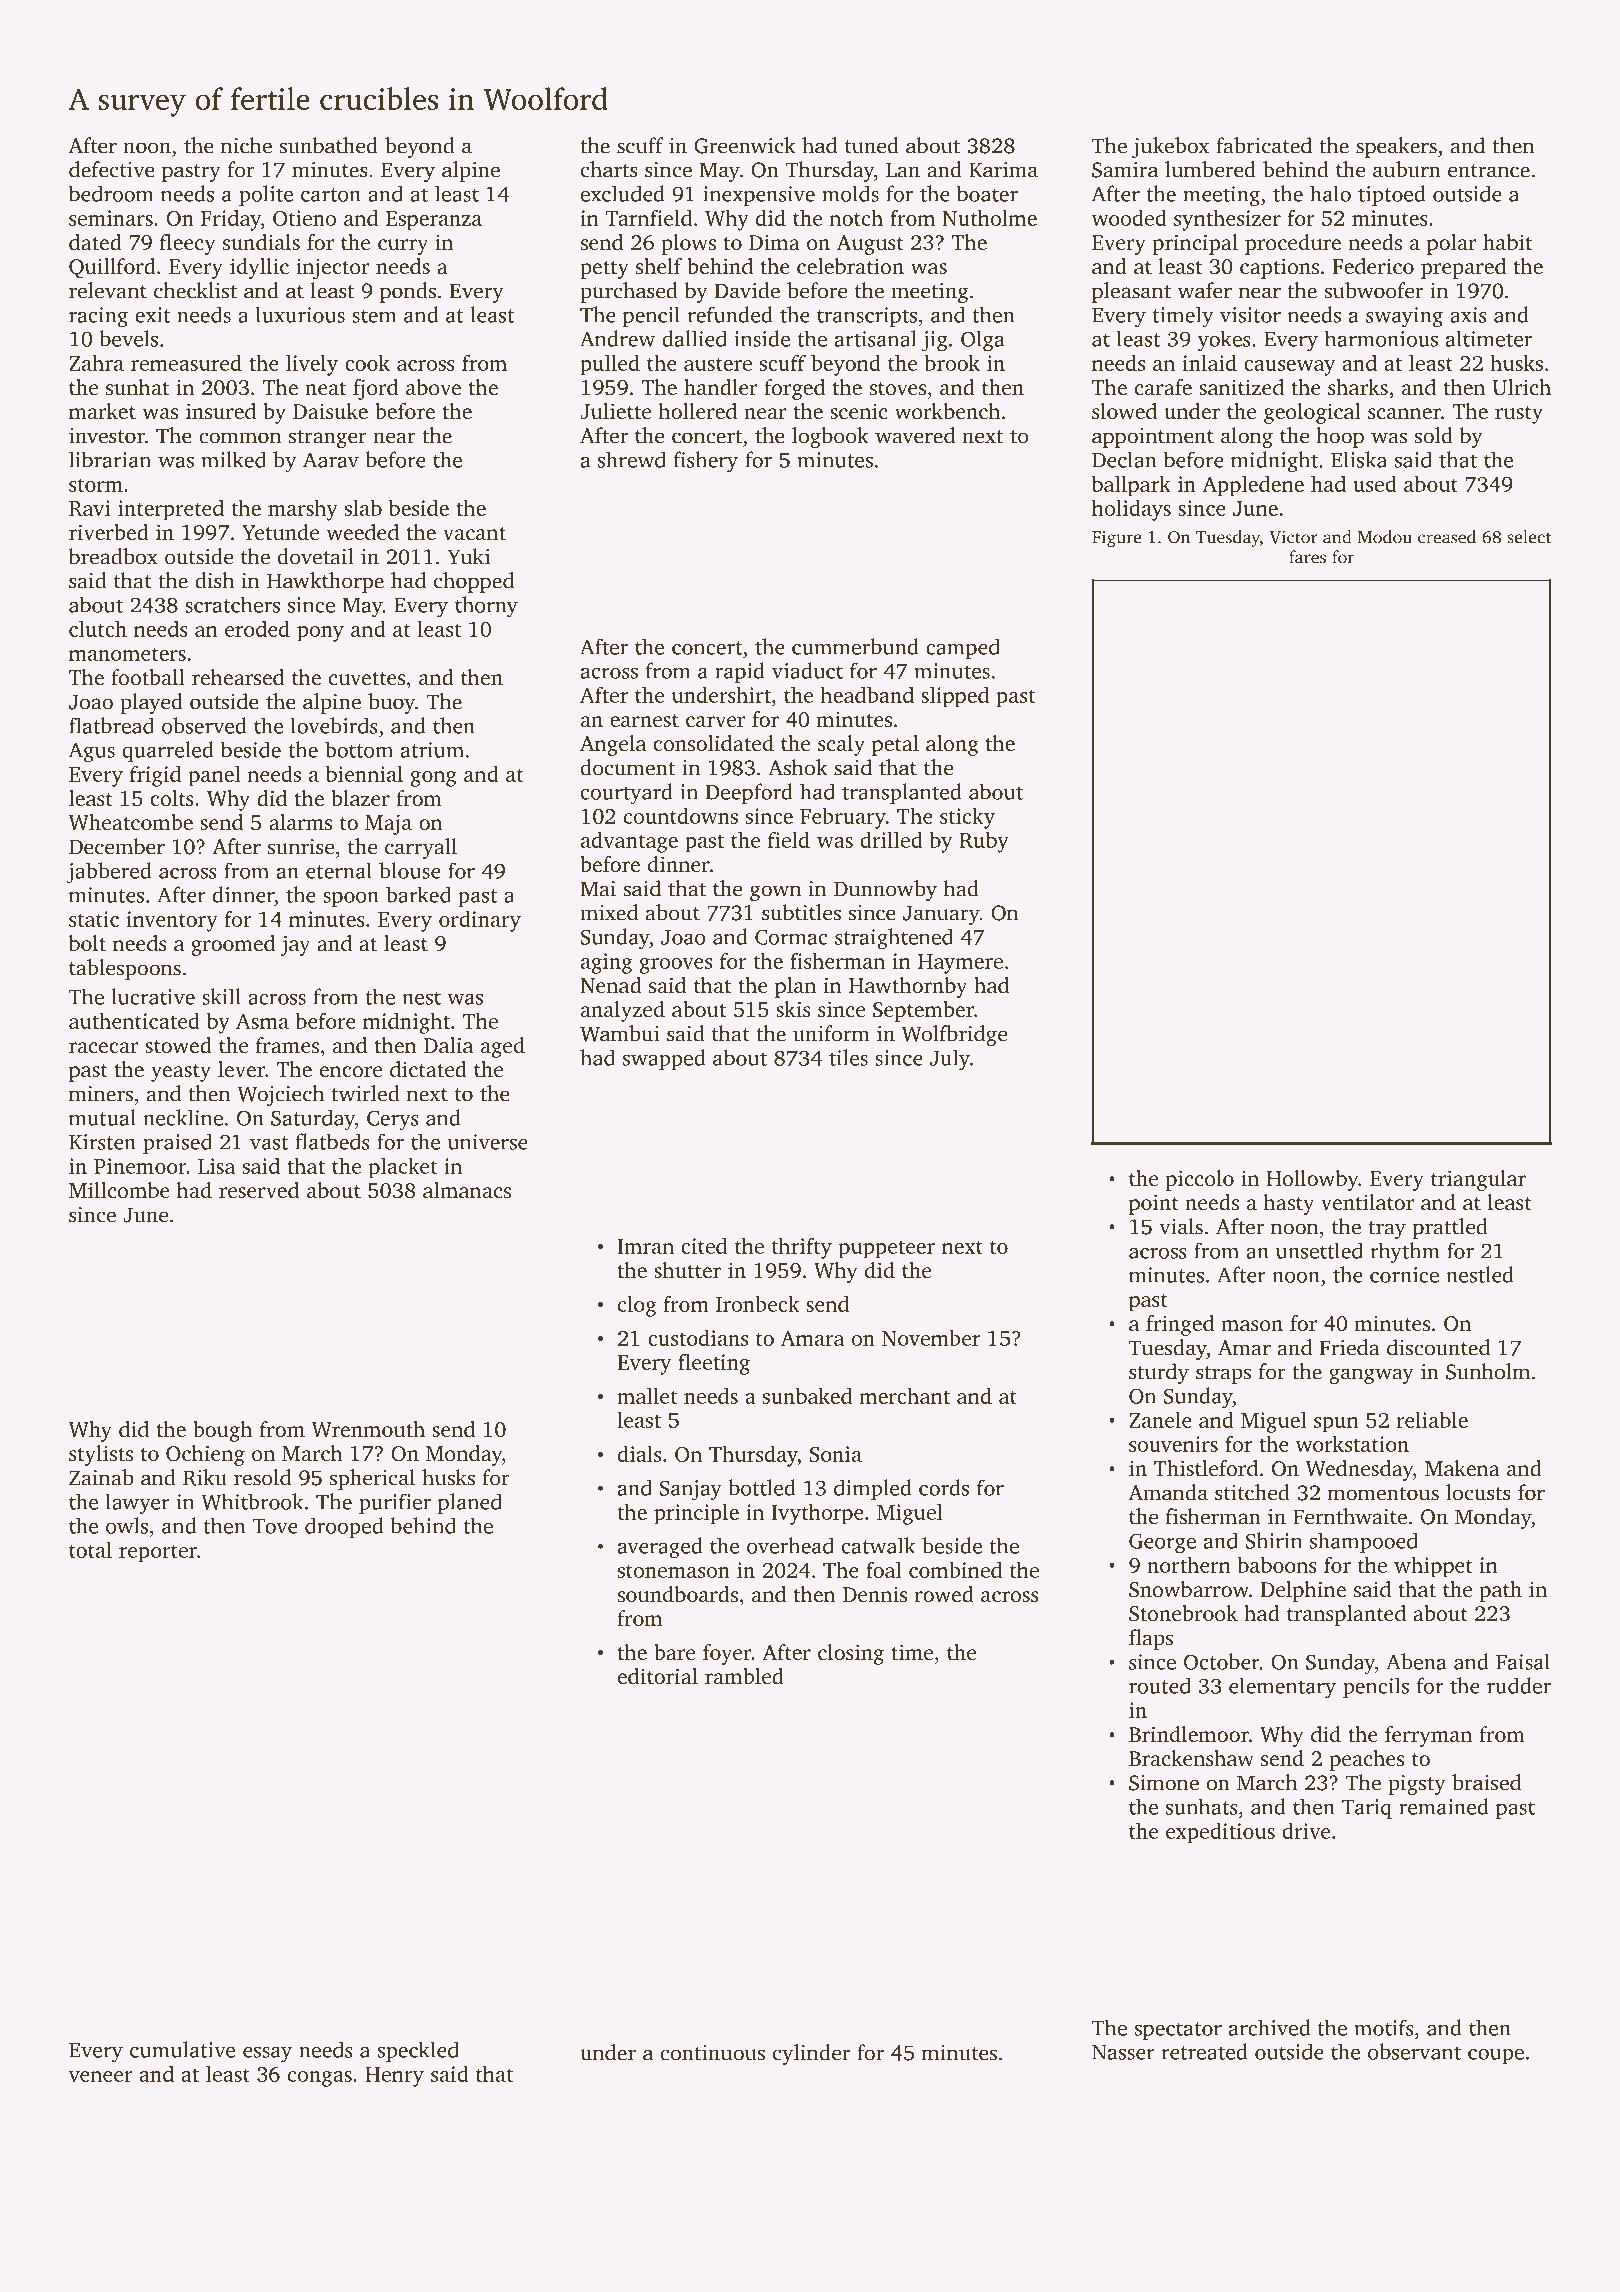 The width and height of the image is (1620, 2292). Describe the element at coordinates (604, 270) in the image. I see `petty` at that location.
